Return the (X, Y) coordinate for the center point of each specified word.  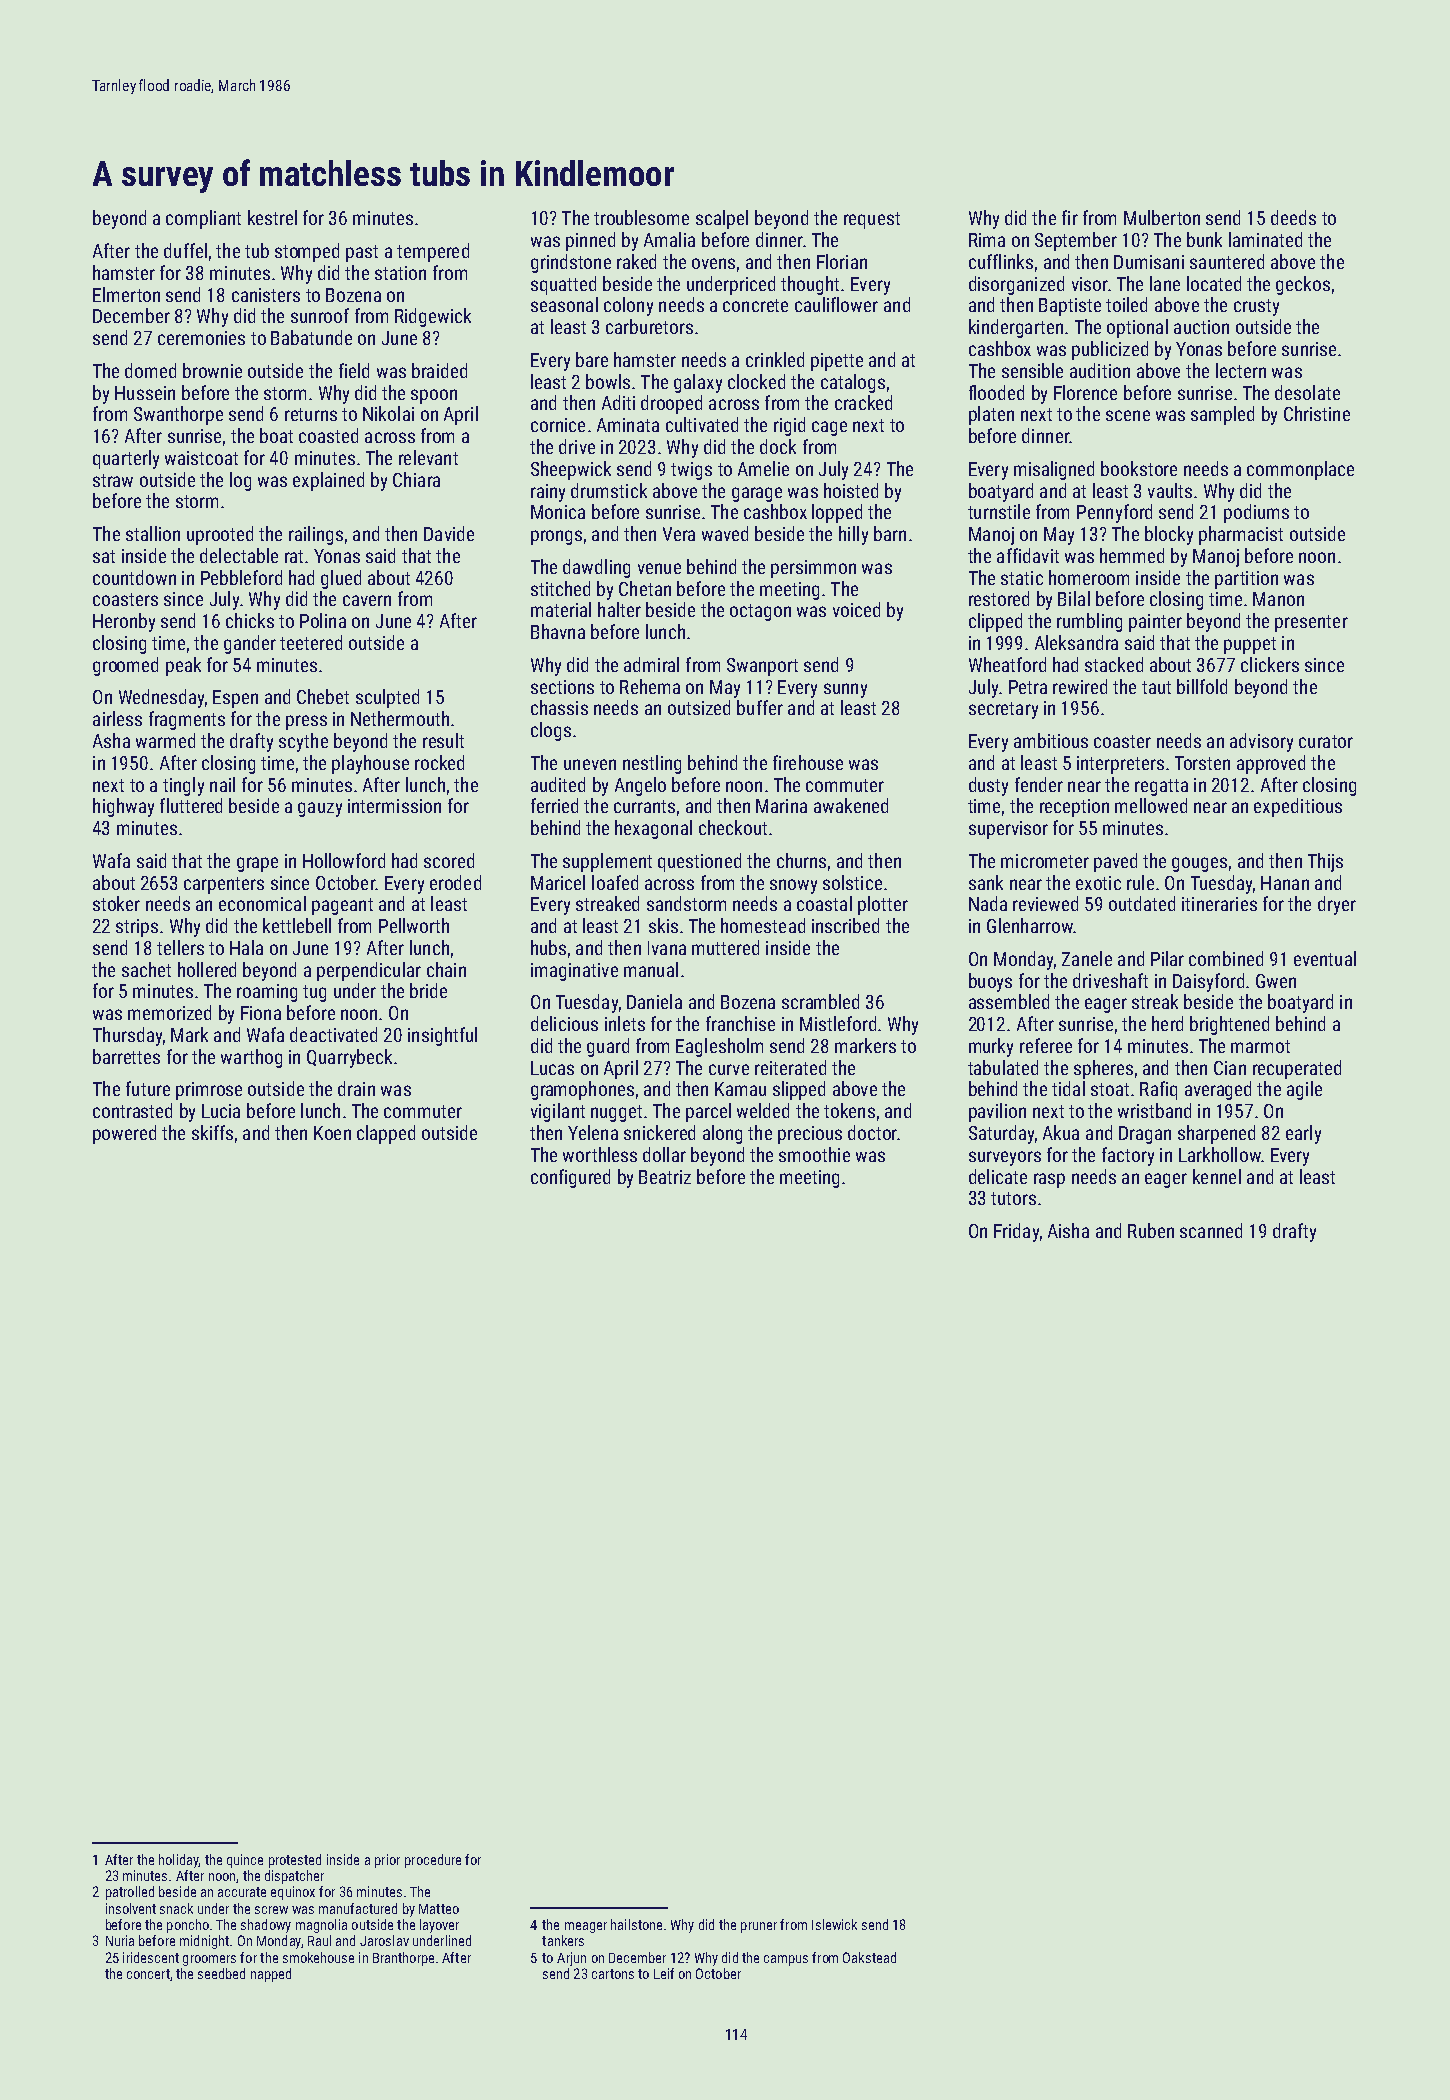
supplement (607, 862)
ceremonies (201, 338)
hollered (207, 969)
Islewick (834, 1924)
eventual (1325, 958)
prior (387, 1861)
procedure (433, 1861)
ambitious (1051, 740)
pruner (759, 1927)
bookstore (1139, 468)
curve (729, 1069)
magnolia (321, 1926)
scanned (1211, 1230)
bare (592, 359)
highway (123, 807)
